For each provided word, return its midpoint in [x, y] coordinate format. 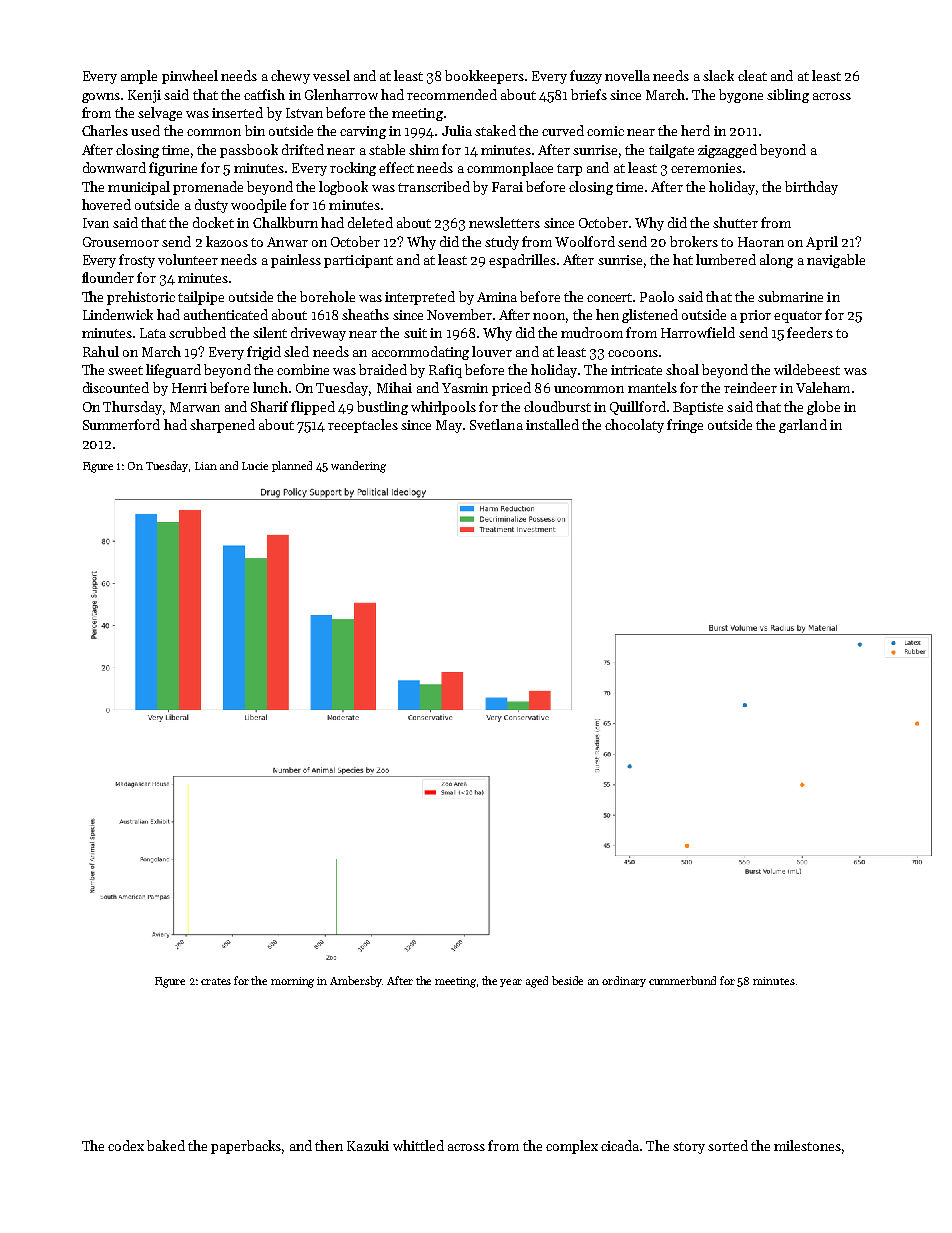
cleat [752, 75]
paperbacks [246, 1147]
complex [572, 1147]
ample [139, 77]
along [776, 261]
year [511, 983]
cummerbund [682, 980]
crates [216, 981]
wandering [358, 467]
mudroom [592, 332]
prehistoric [141, 298]
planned [292, 466]
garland [803, 426]
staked [495, 130]
